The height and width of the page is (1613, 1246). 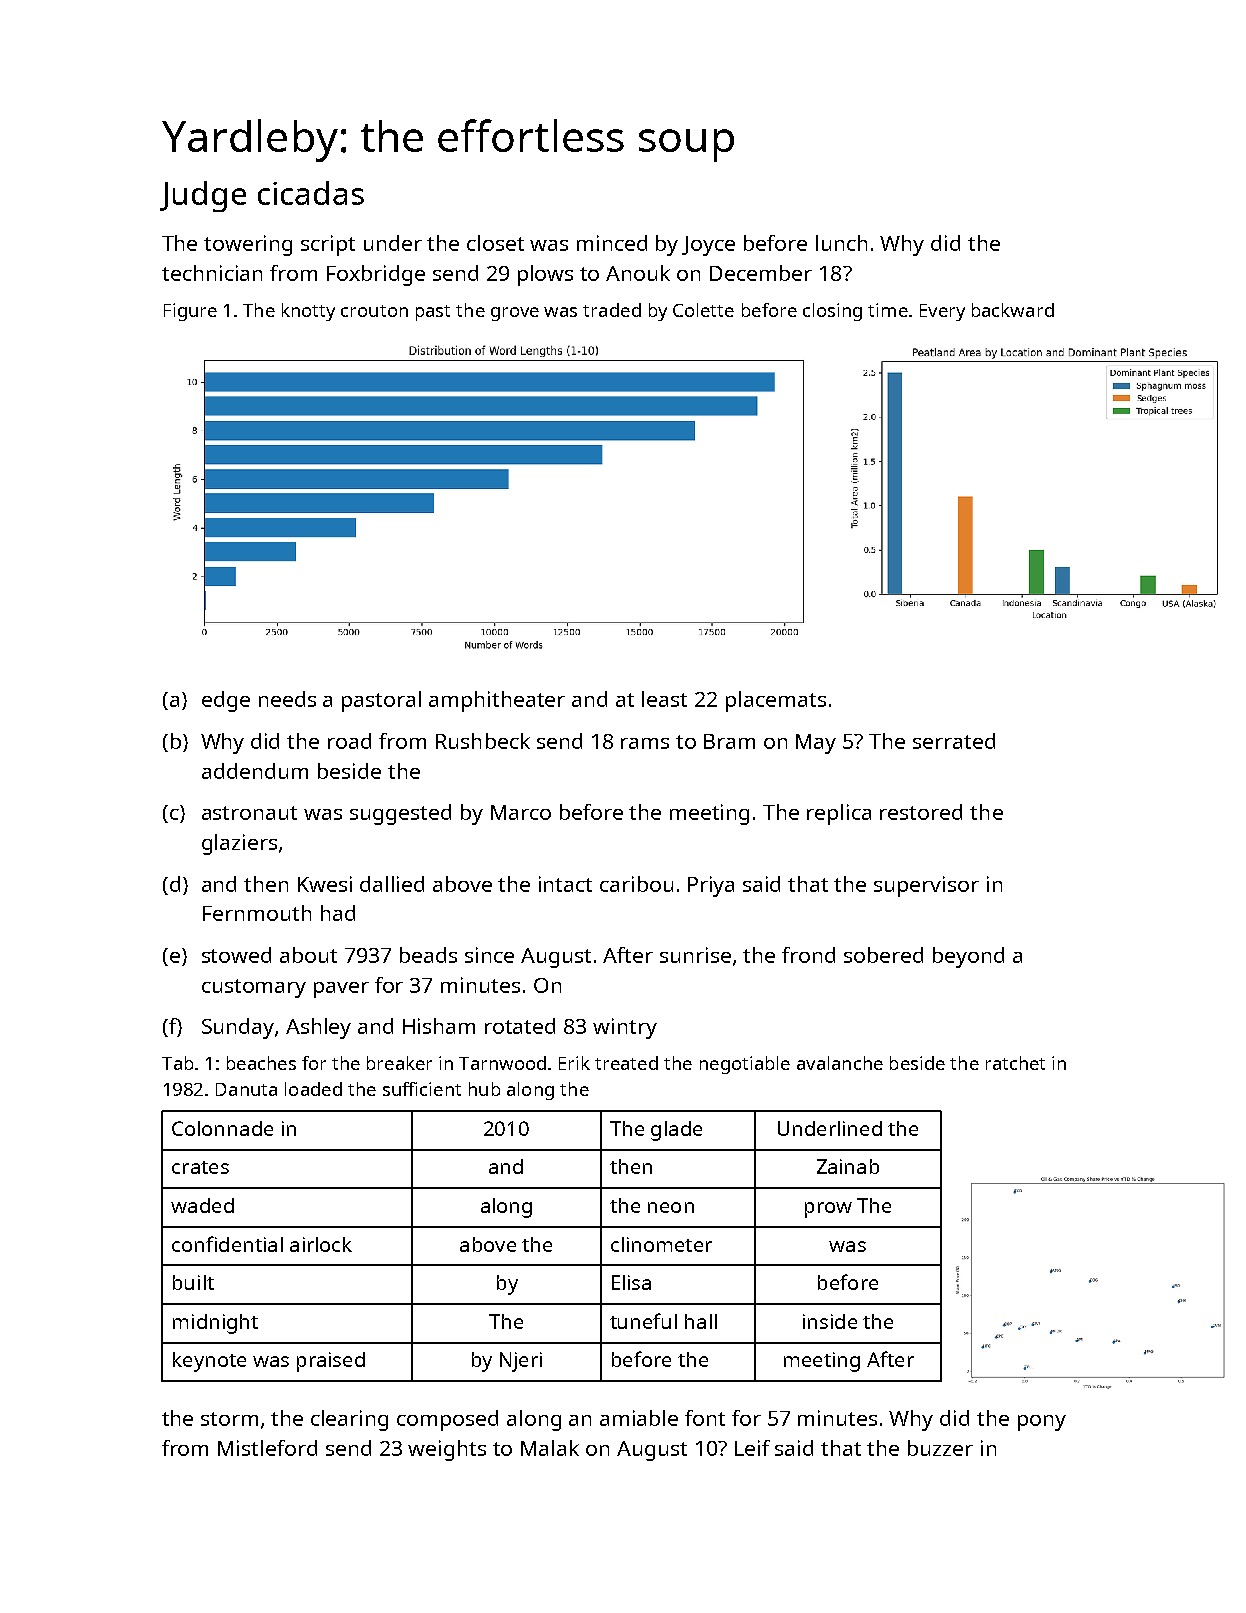 What do you see at coordinates (311, 193) in the page?
I see `cicadas` at bounding box center [311, 193].
